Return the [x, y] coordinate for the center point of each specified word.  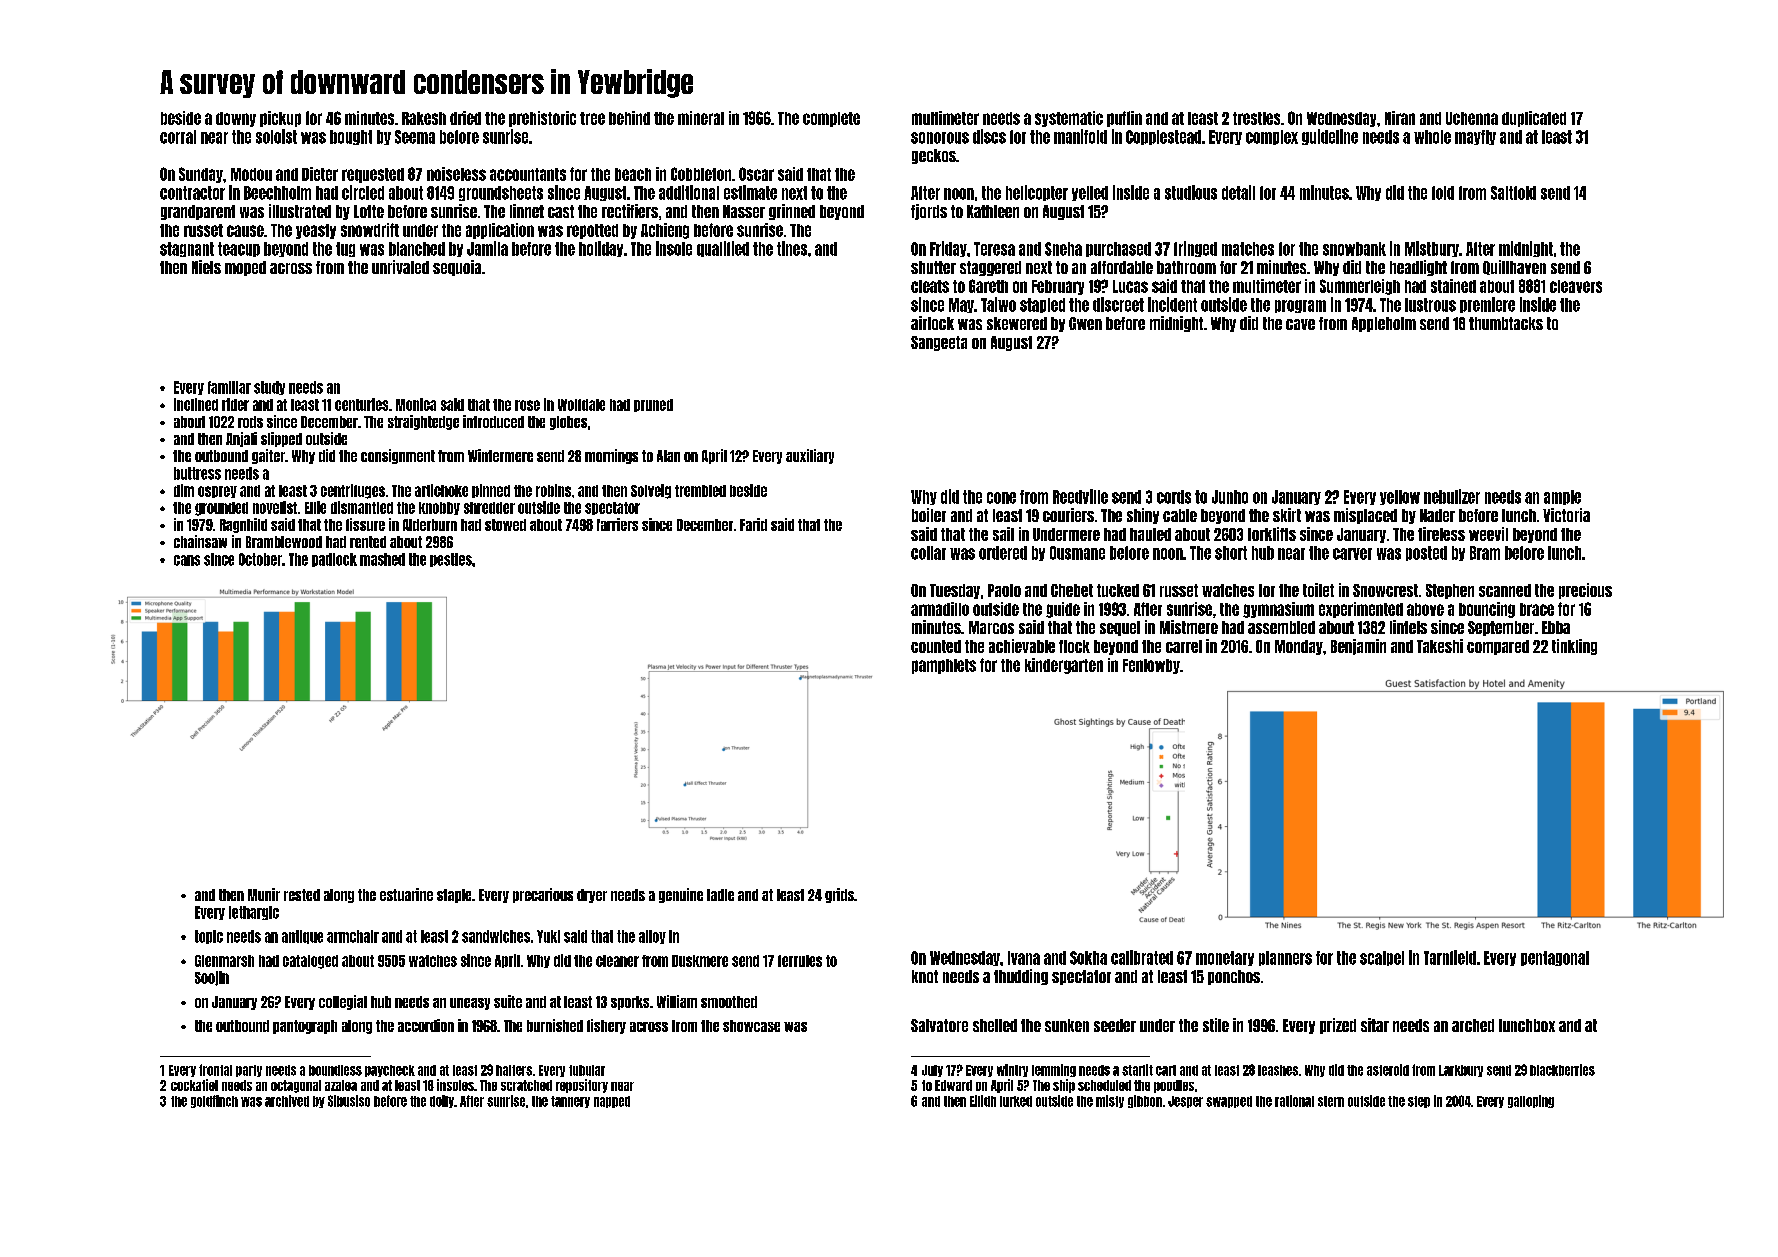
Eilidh [983, 1101]
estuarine [406, 894]
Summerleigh [1360, 287]
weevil [1488, 534]
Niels [206, 267]
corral [178, 137]
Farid [753, 524]
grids [839, 895]
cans [187, 560]
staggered [990, 268]
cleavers [1576, 286]
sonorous [940, 138]
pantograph [305, 1027]
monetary [1225, 958]
